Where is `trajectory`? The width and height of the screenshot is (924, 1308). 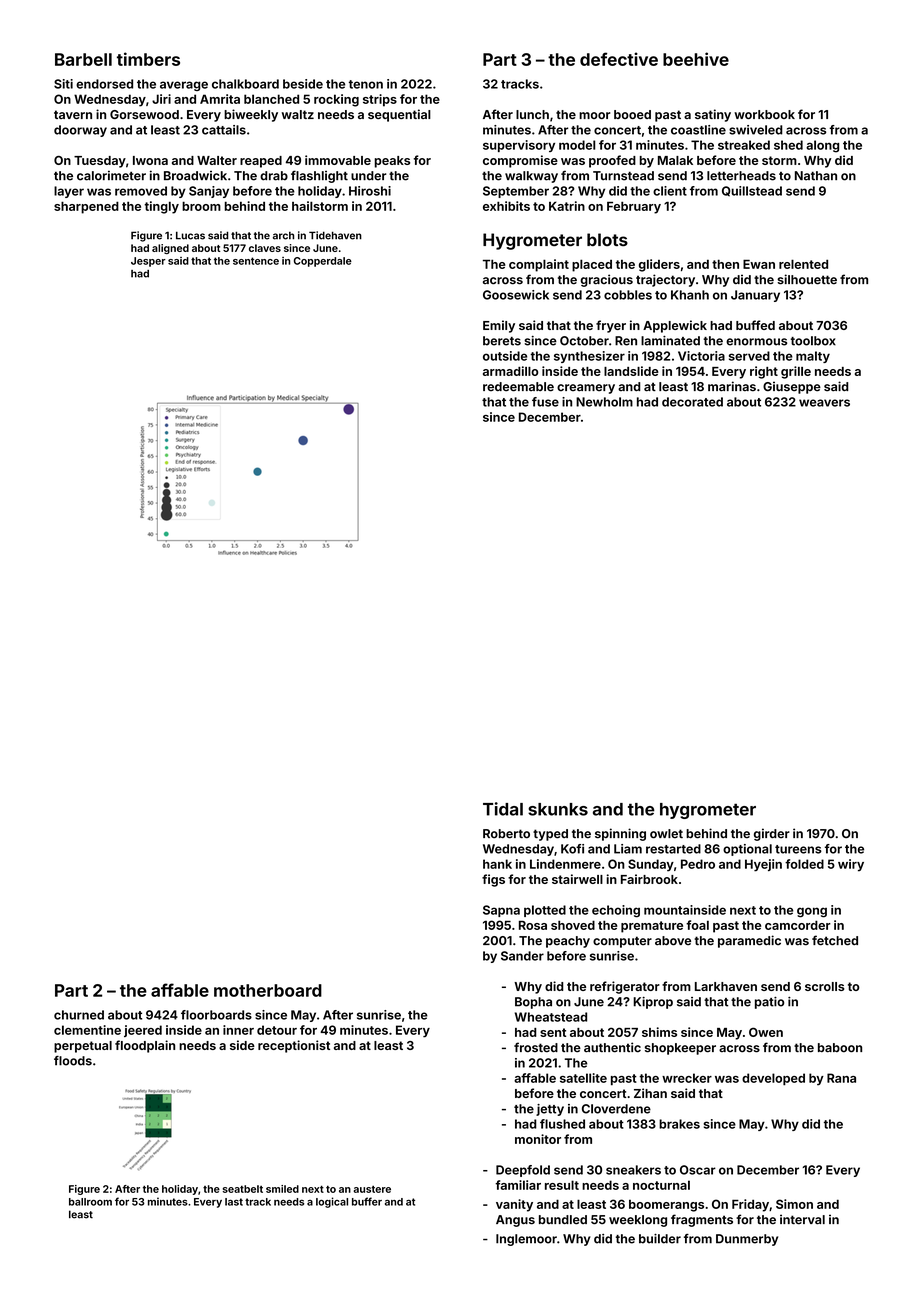 trajectory is located at coordinates (665, 280).
